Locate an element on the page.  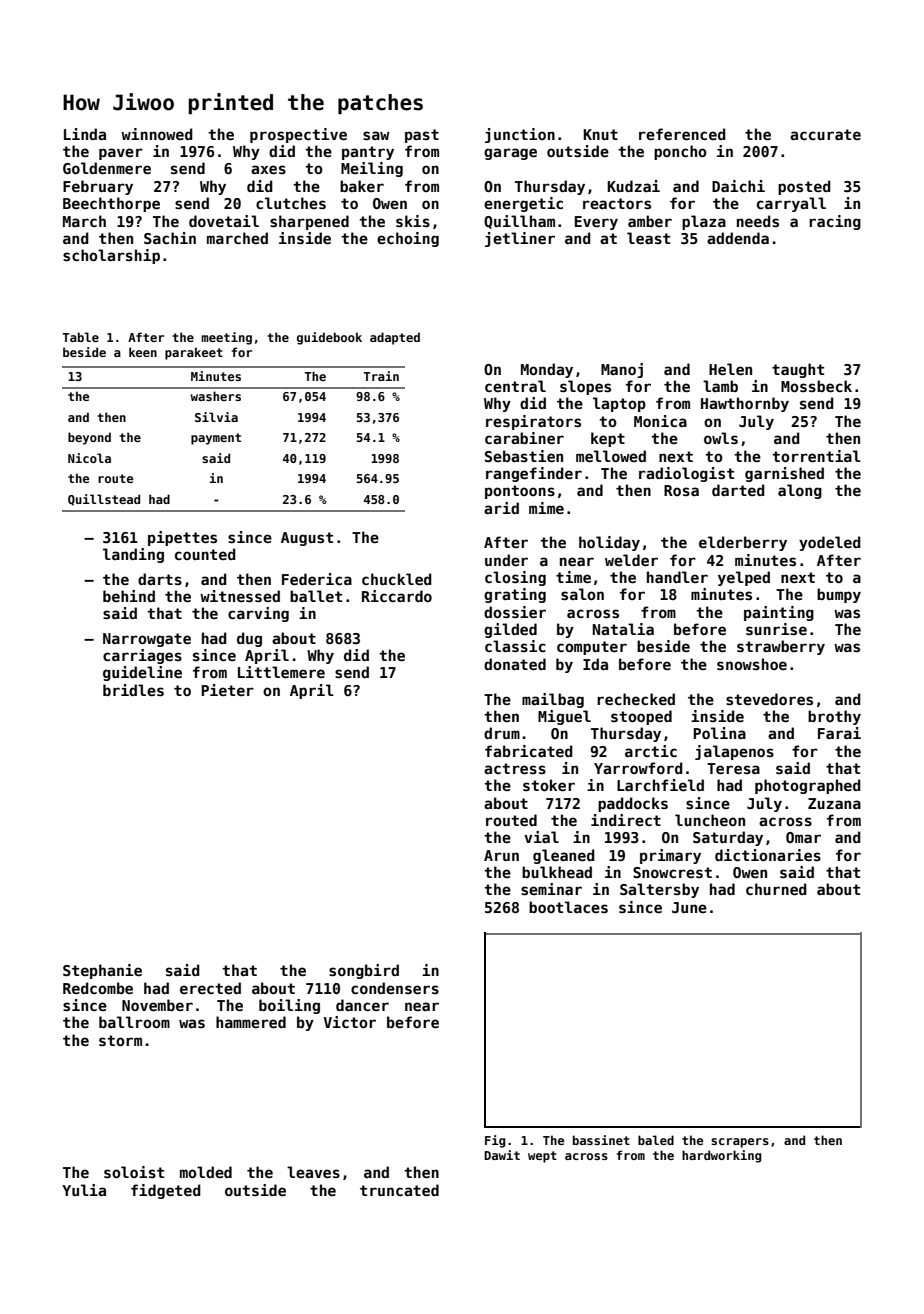
scrapers is located at coordinates (740, 1143).
